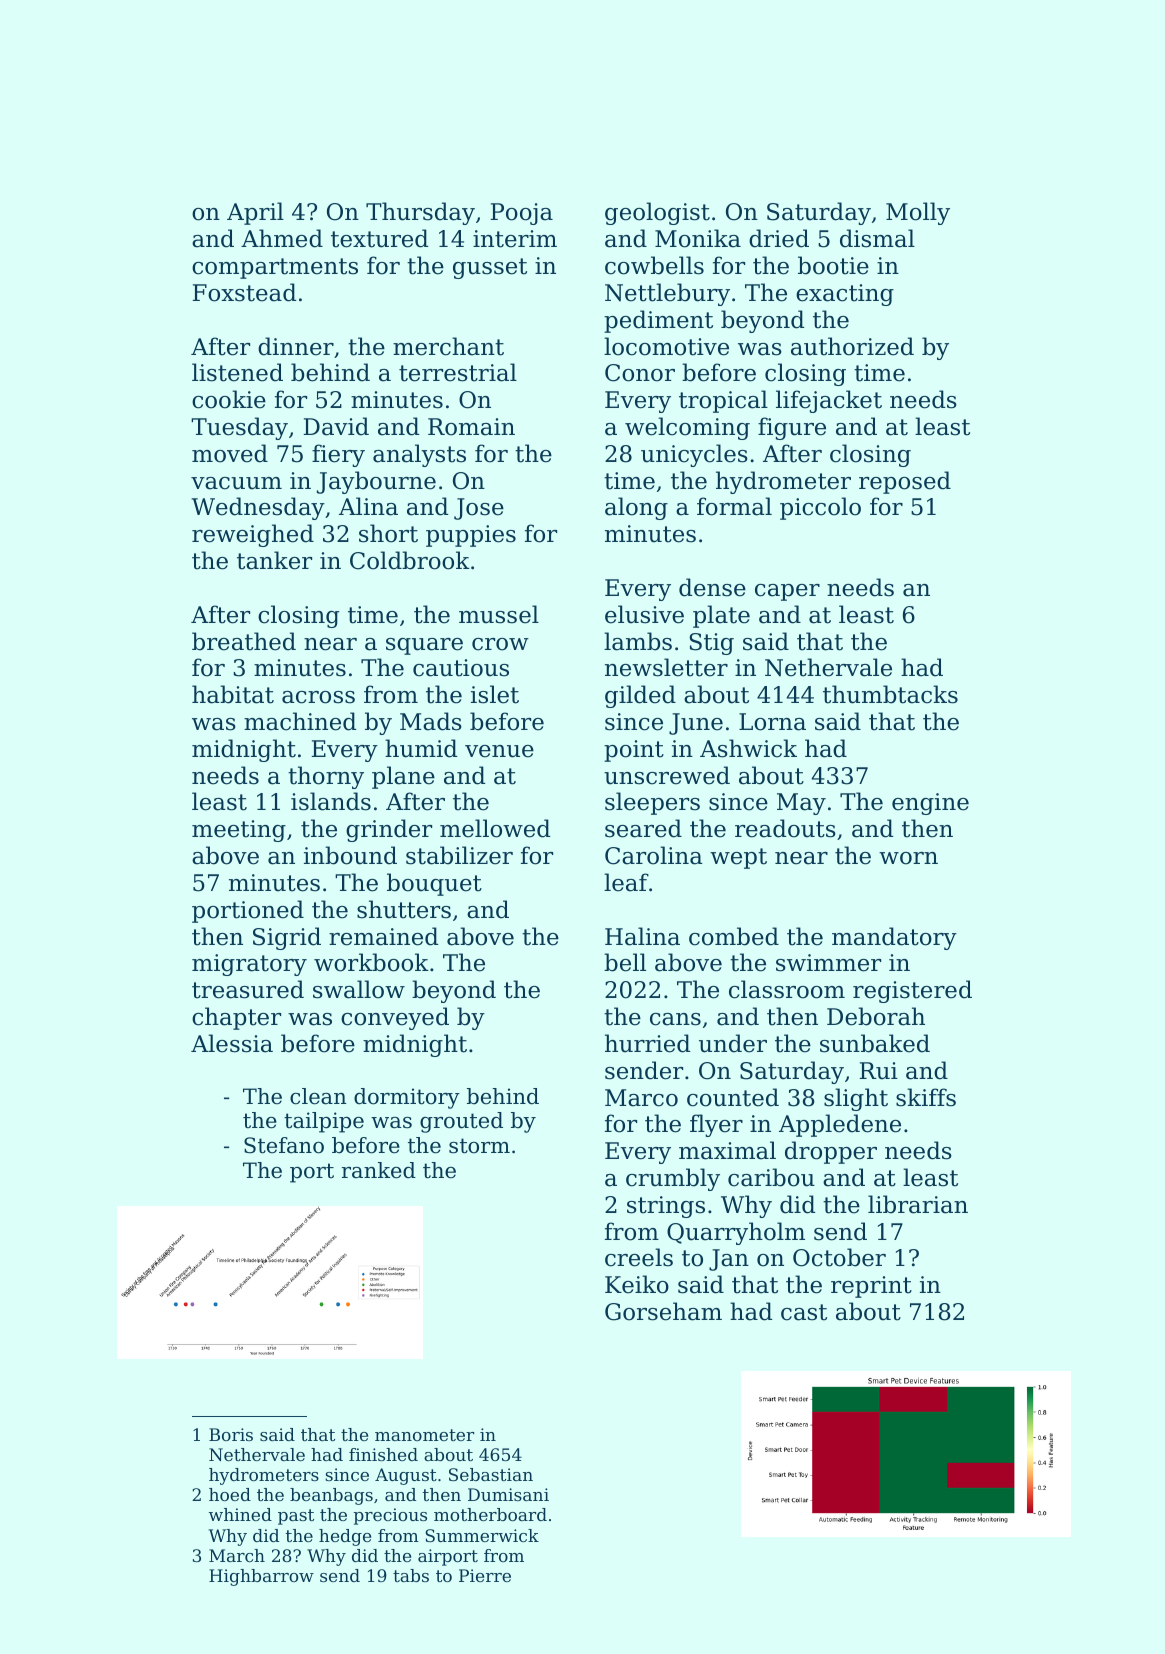 This image has height=1654, width=1165. I want to click on piccolo, so click(820, 508).
